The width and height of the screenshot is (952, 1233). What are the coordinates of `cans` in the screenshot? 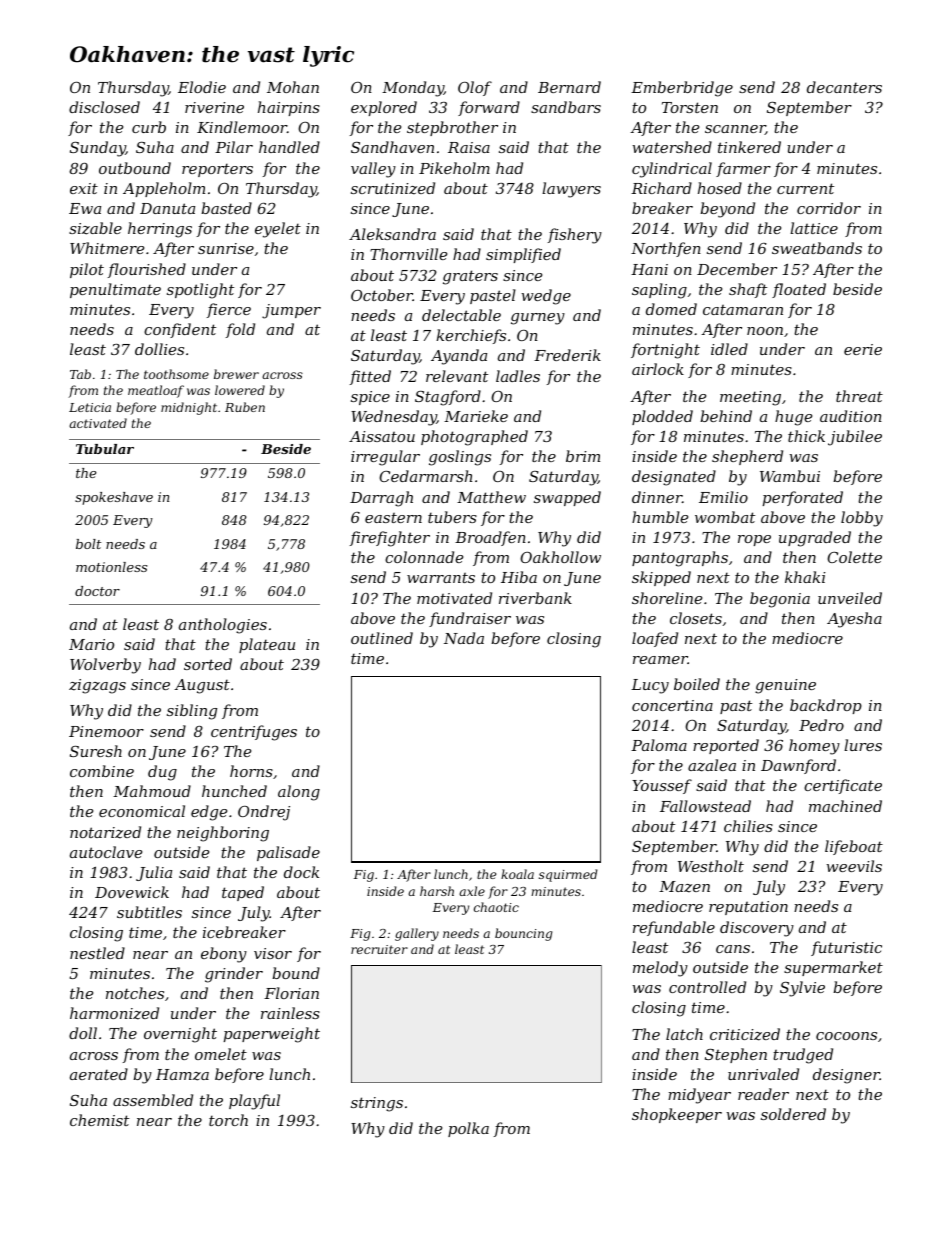 It's located at (733, 949).
